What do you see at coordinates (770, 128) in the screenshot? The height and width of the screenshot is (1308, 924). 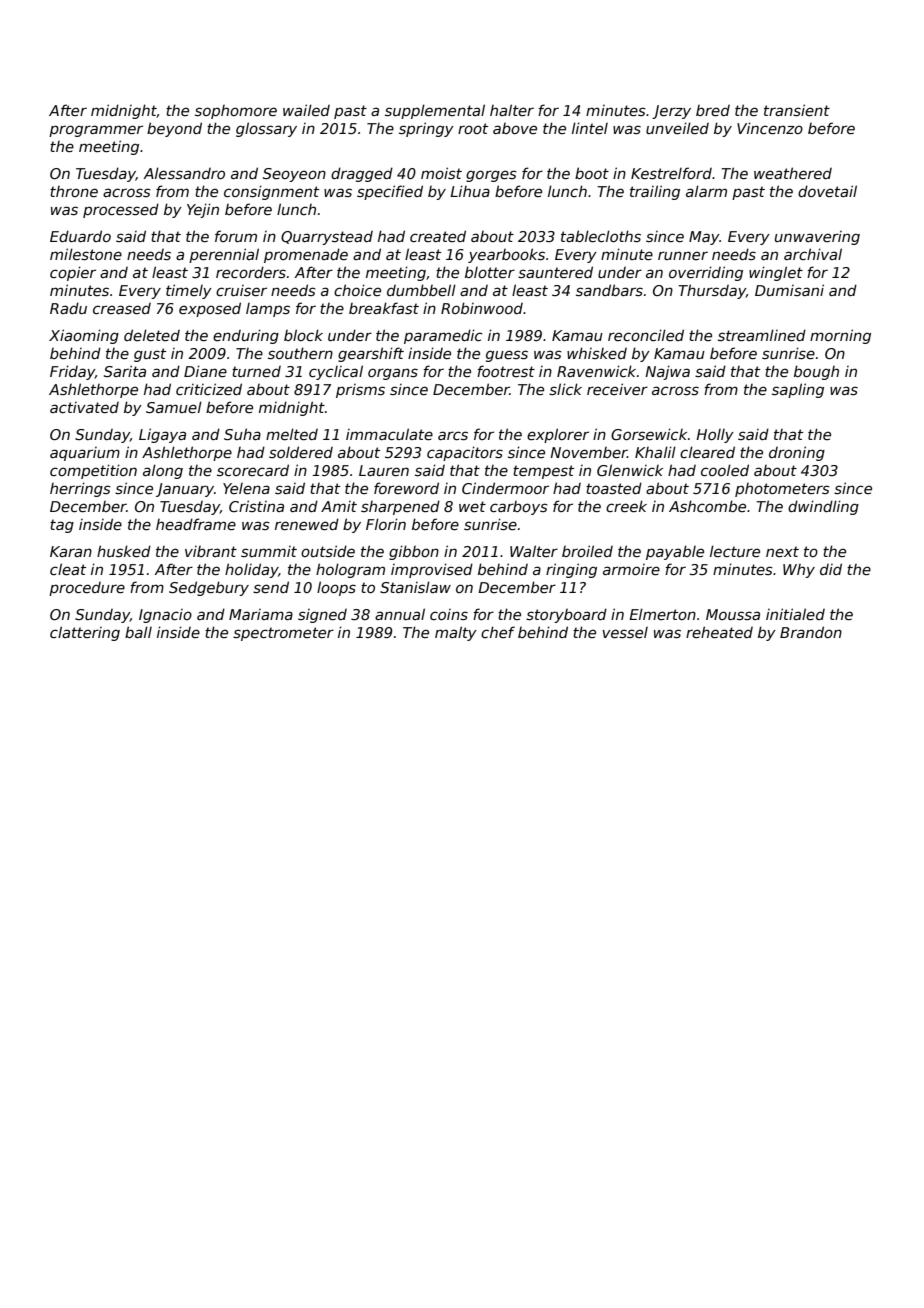 I see `Vincenzo` at bounding box center [770, 128].
